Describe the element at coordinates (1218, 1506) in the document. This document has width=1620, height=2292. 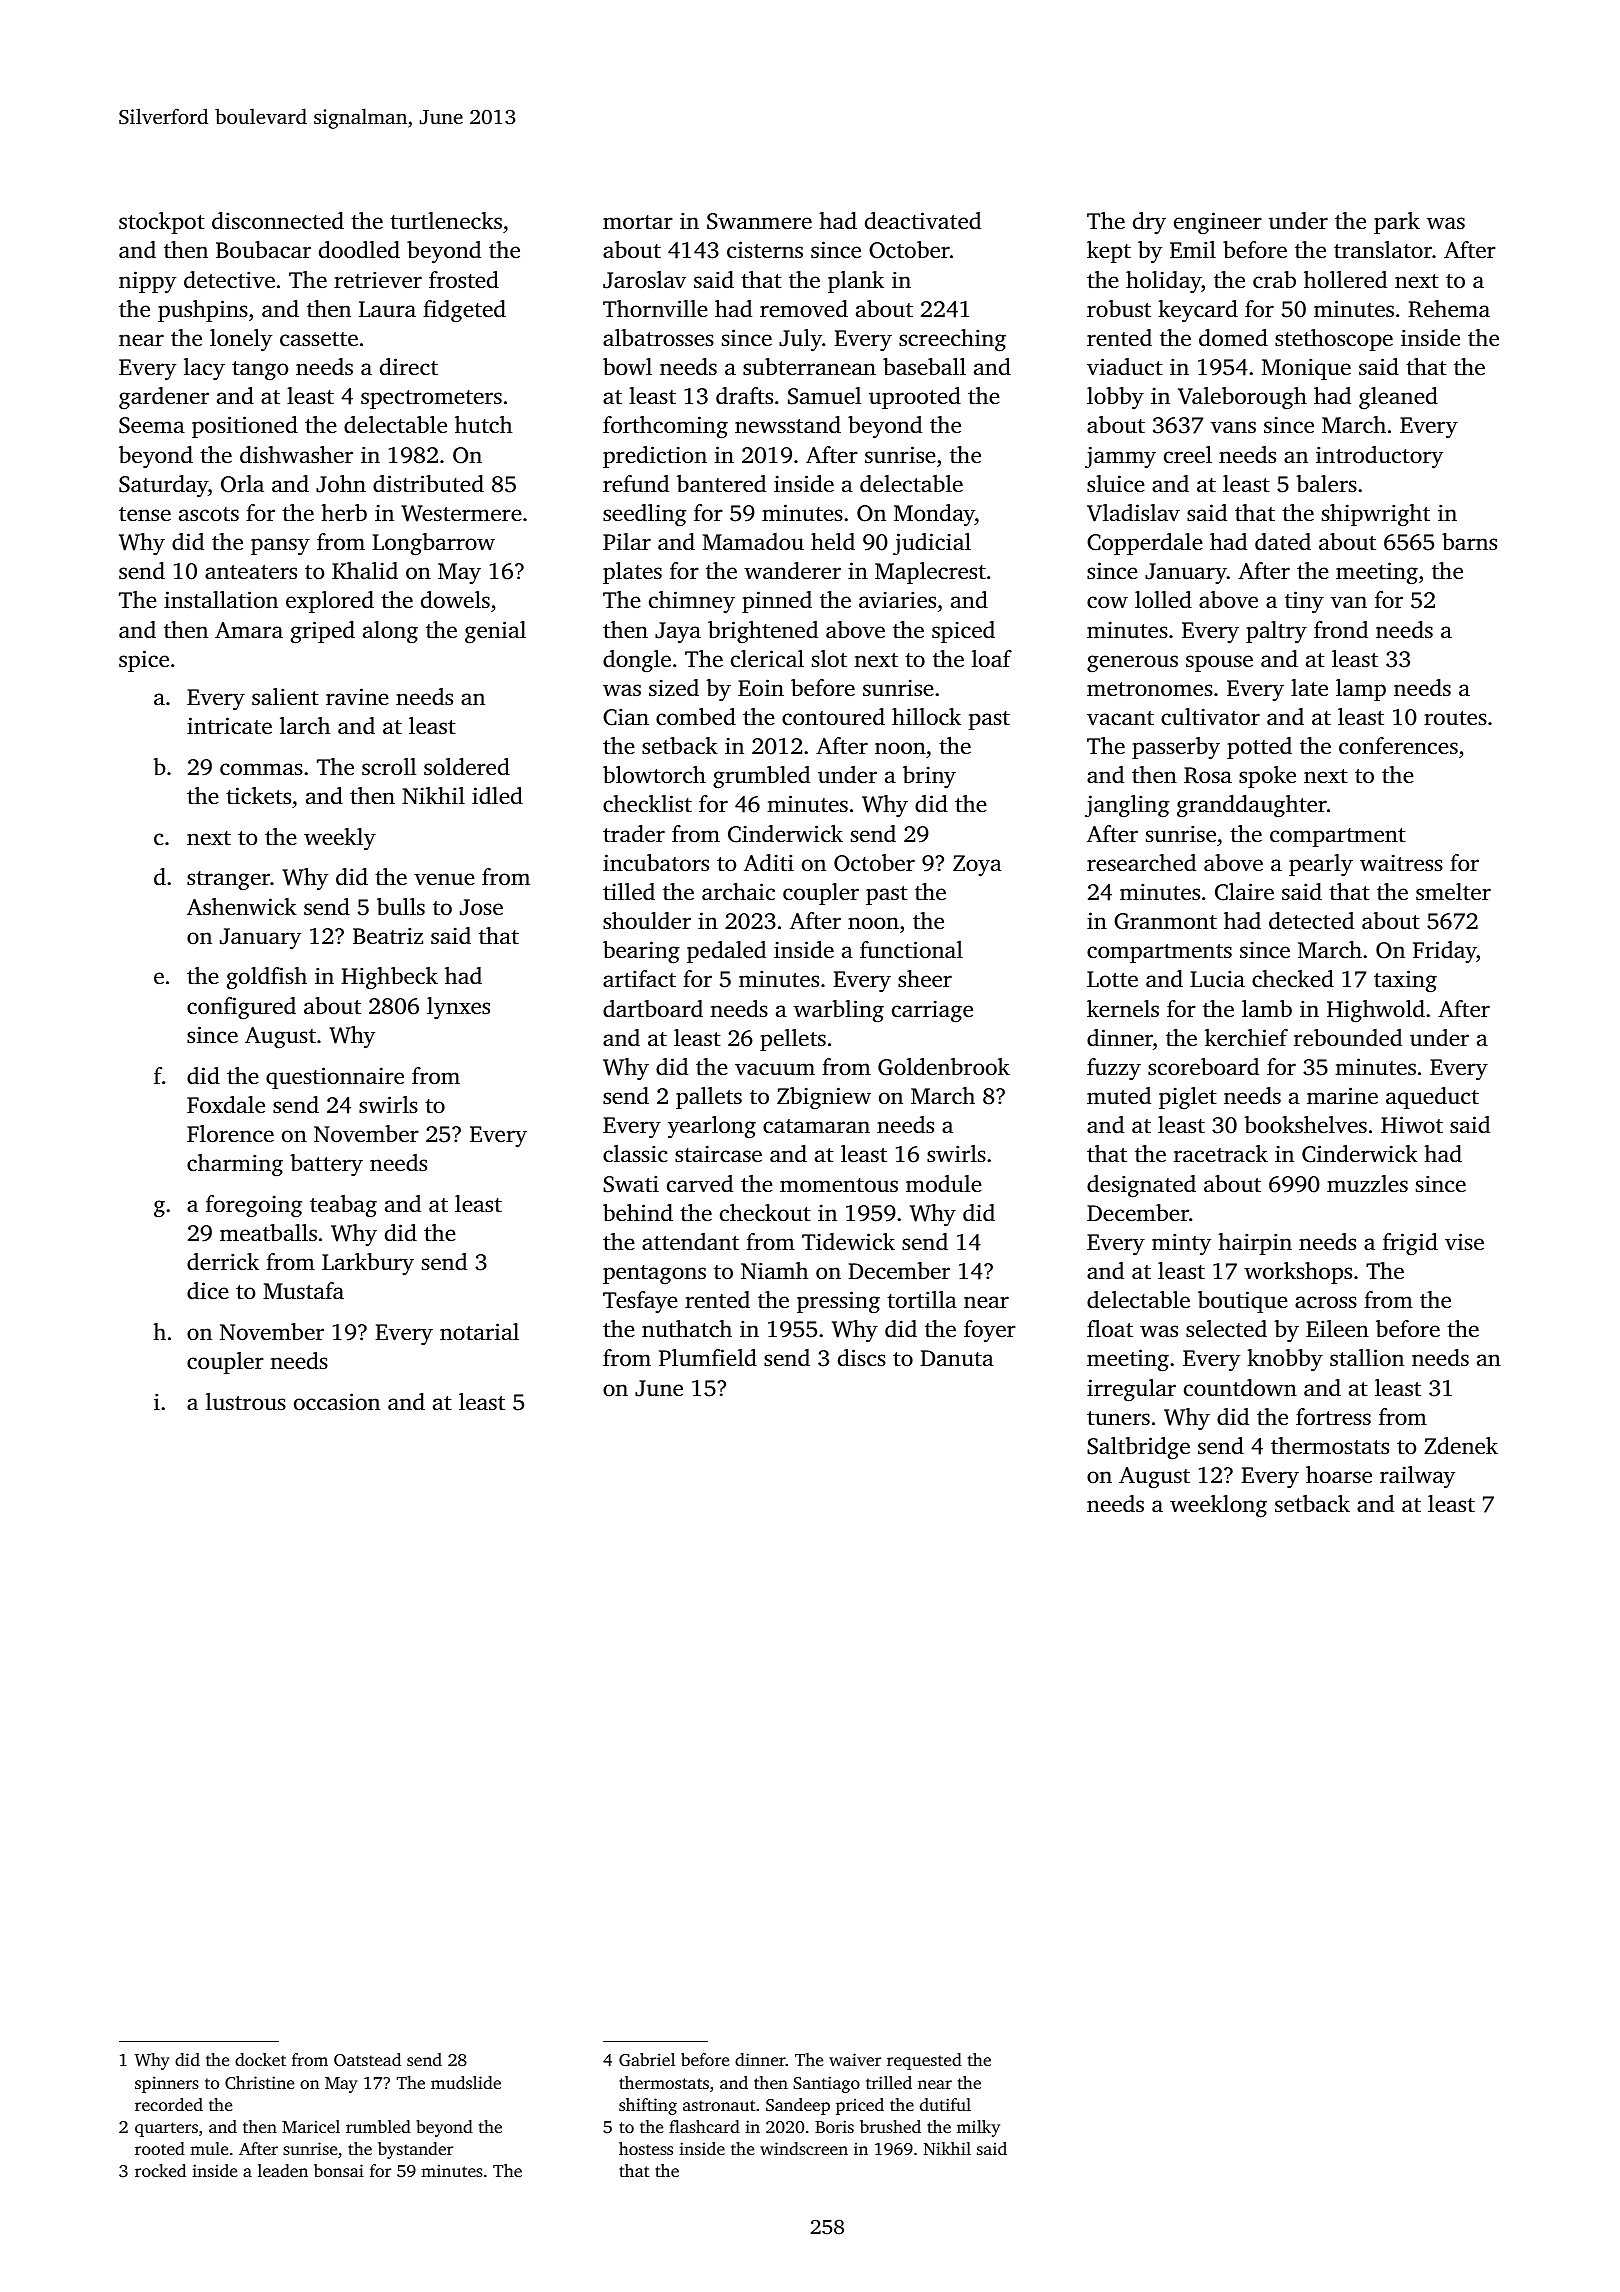
I see `weeklong` at that location.
